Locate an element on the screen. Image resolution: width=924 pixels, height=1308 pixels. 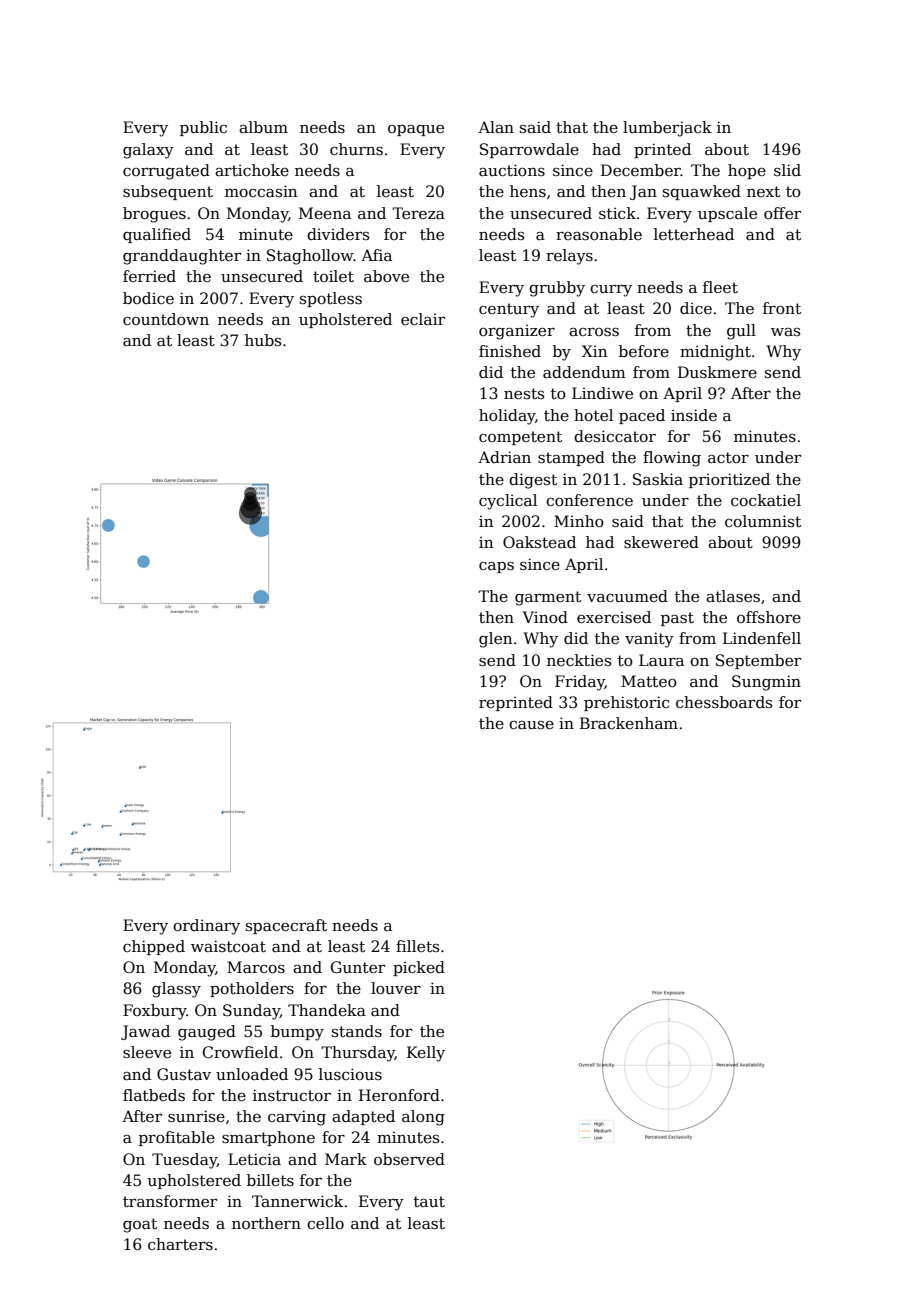
hens is located at coordinates (528, 191).
